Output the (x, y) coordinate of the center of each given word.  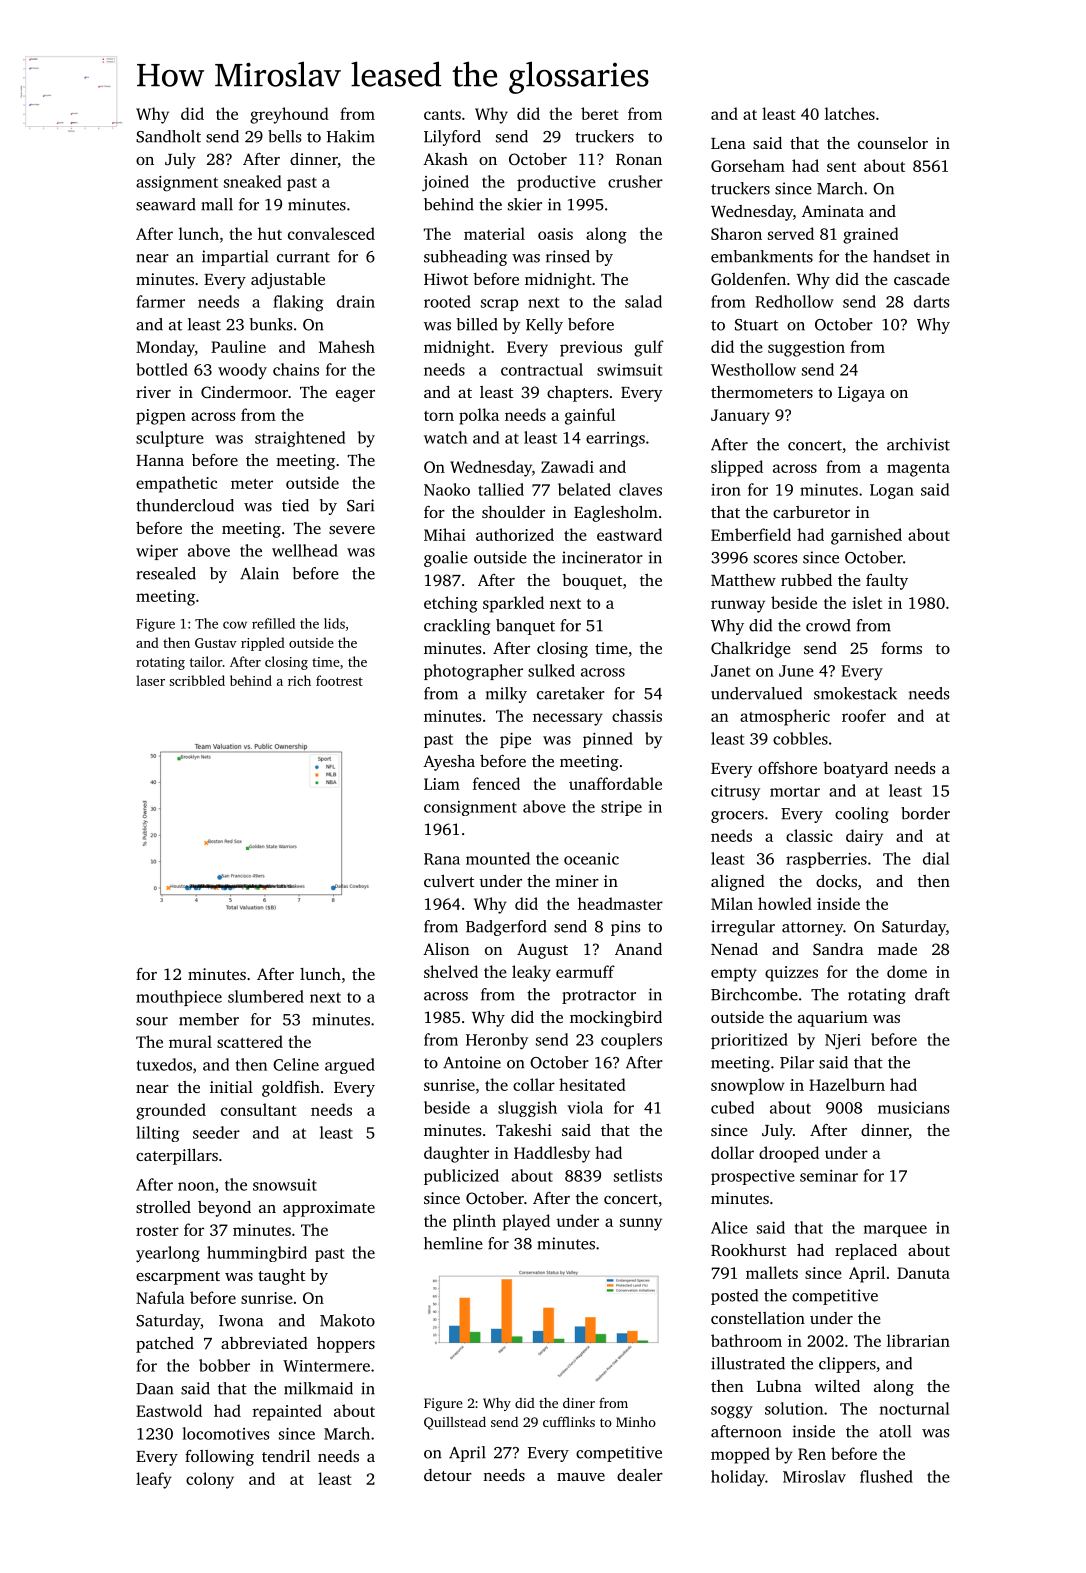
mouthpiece (179, 998)
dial (936, 858)
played (526, 1222)
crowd (828, 625)
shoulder (513, 512)
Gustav (216, 643)
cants (442, 115)
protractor (599, 997)
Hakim (351, 136)
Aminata (833, 211)
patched (165, 1345)
